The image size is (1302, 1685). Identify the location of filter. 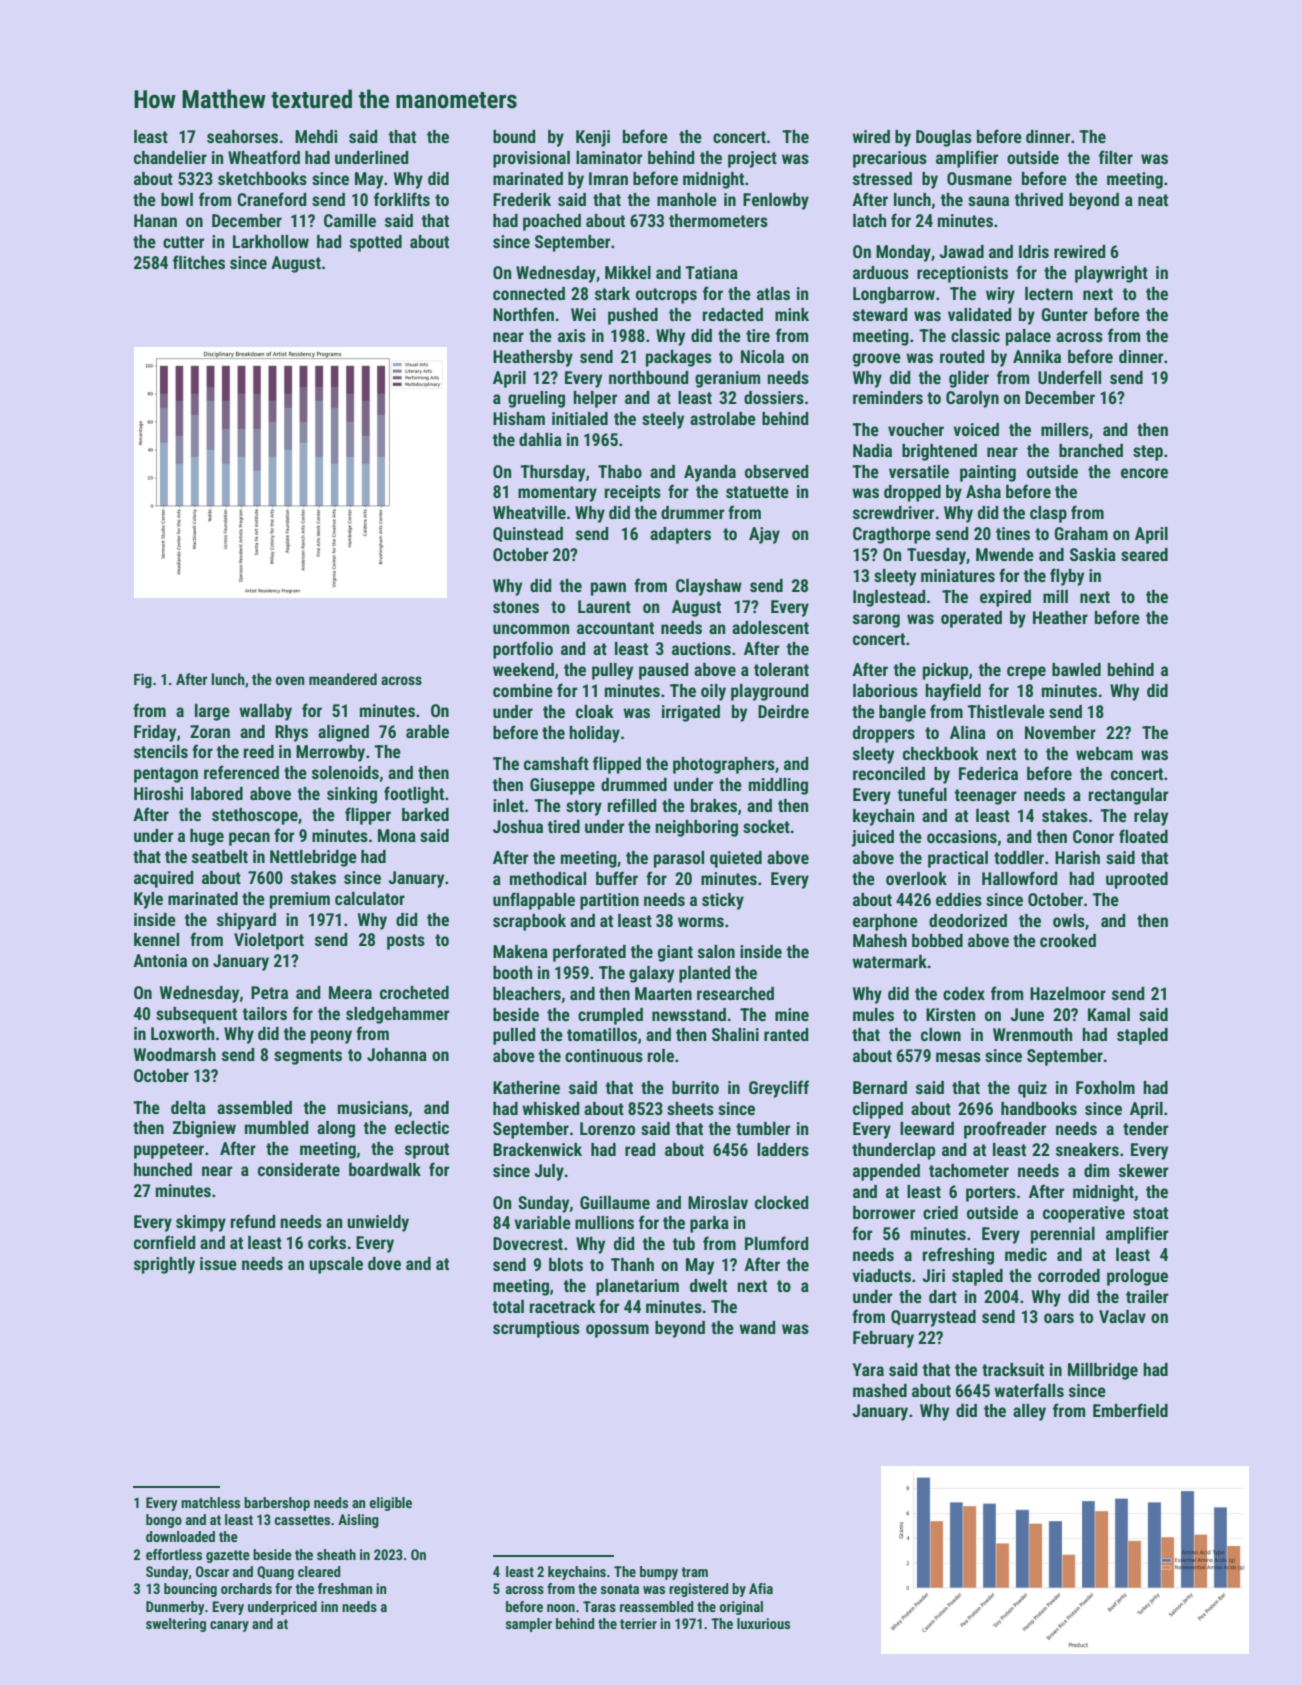
(1116, 157).
